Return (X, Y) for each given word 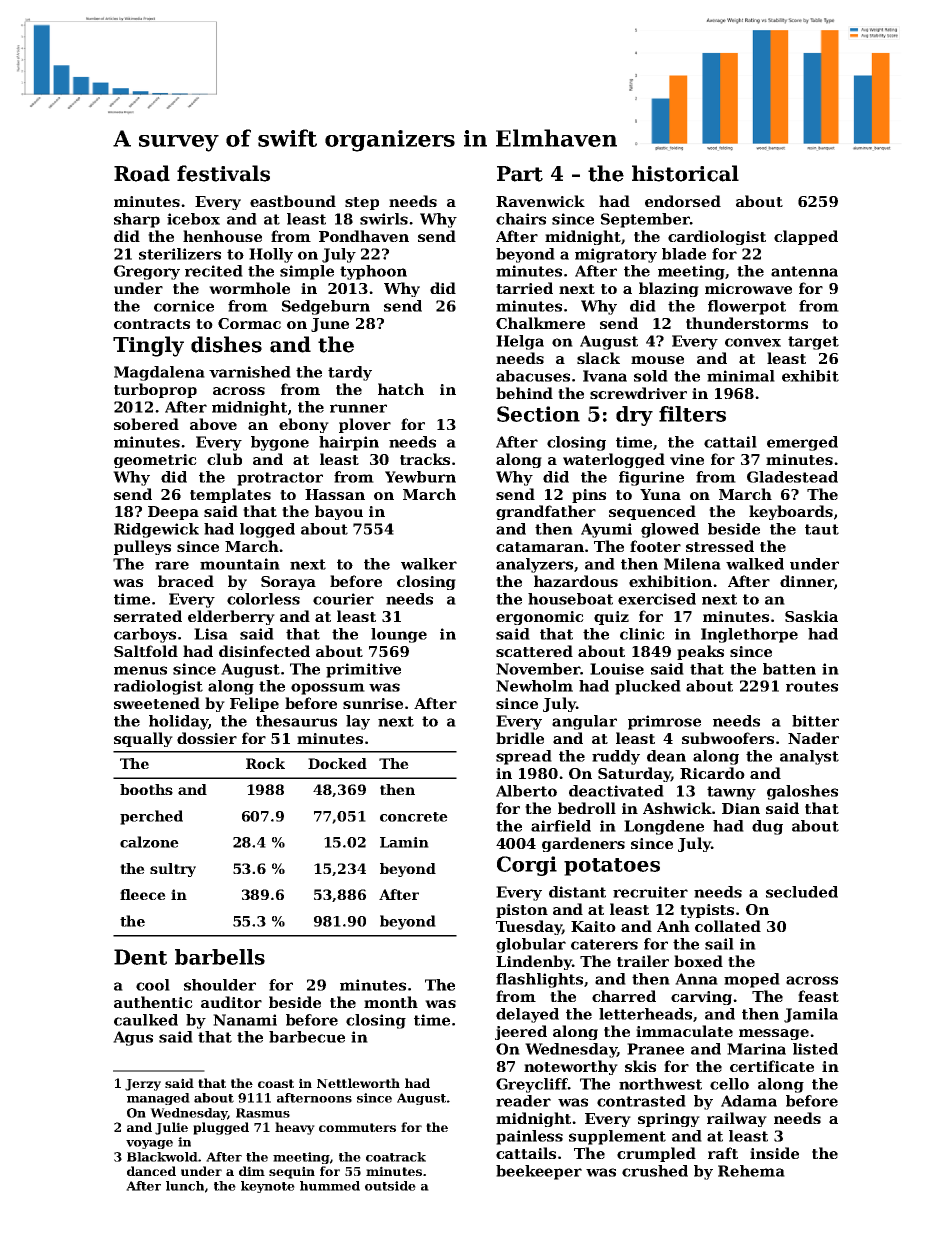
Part (520, 174)
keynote (268, 1187)
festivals (223, 173)
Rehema (751, 1171)
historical (685, 173)
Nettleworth (358, 1083)
